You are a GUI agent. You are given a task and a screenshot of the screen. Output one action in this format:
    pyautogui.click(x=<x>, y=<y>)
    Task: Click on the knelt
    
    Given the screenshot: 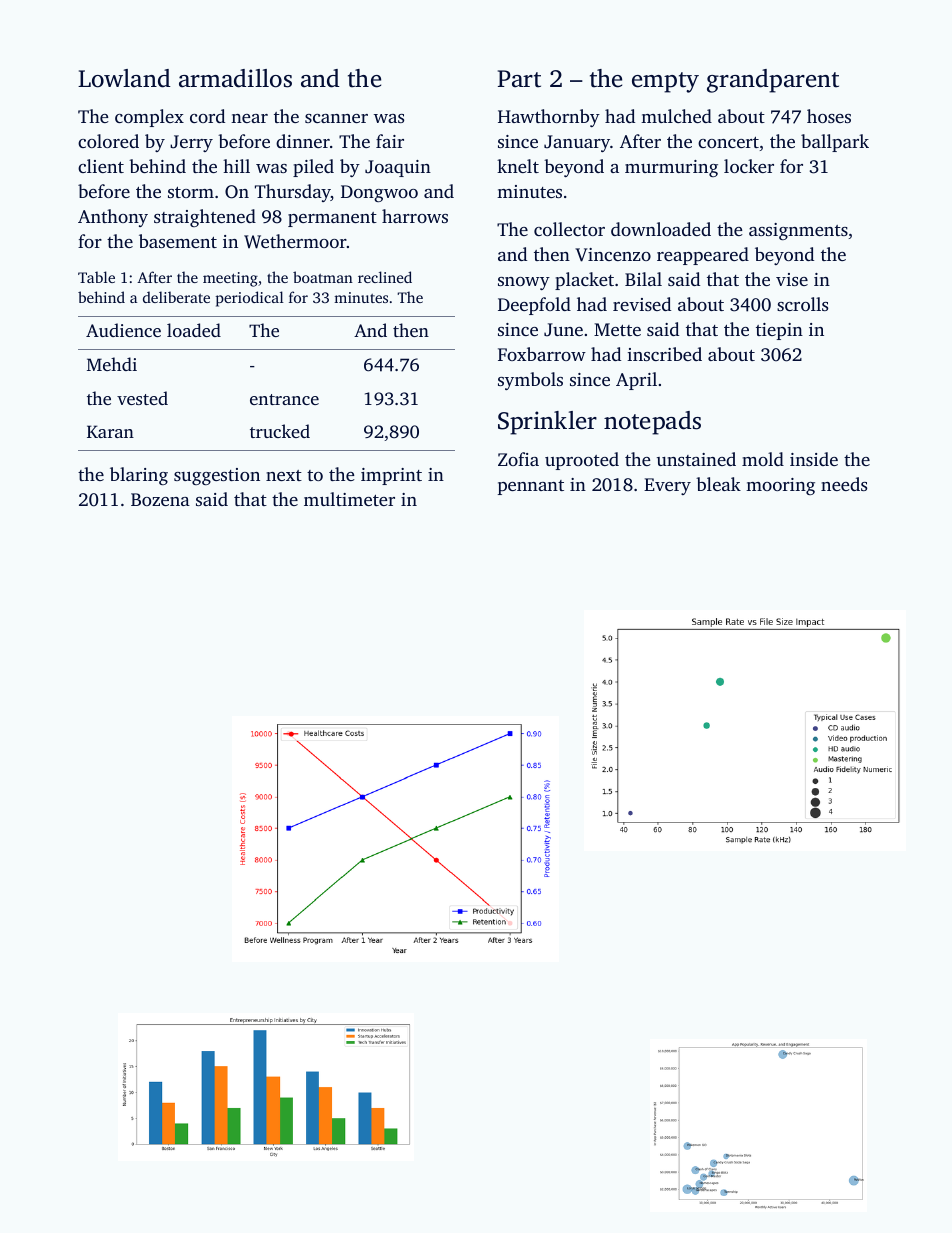 What is the action you would take?
    pyautogui.click(x=518, y=166)
